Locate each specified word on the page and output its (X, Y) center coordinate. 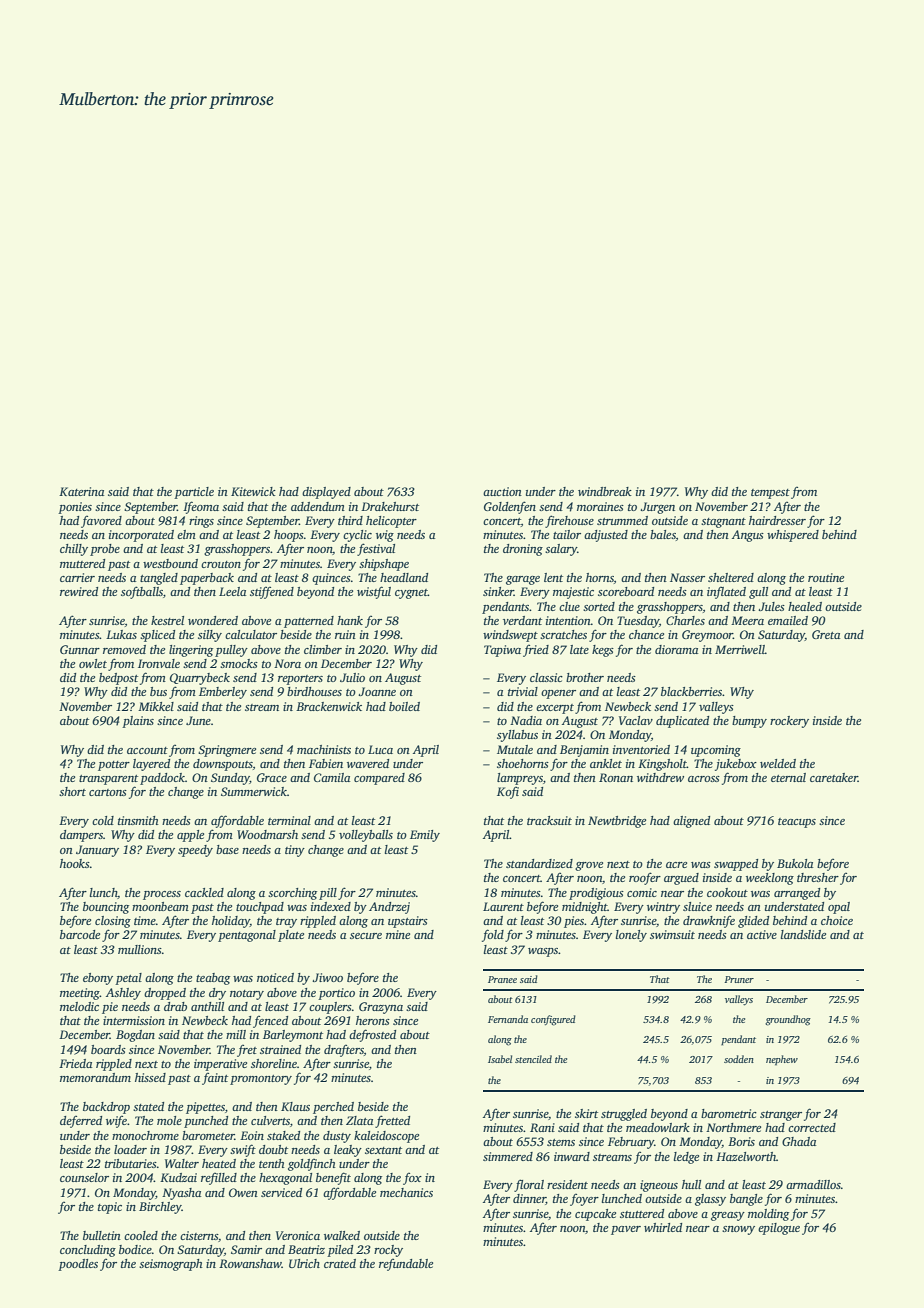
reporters (300, 680)
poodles (78, 1265)
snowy (738, 1230)
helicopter (391, 522)
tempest (770, 494)
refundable (406, 1265)
